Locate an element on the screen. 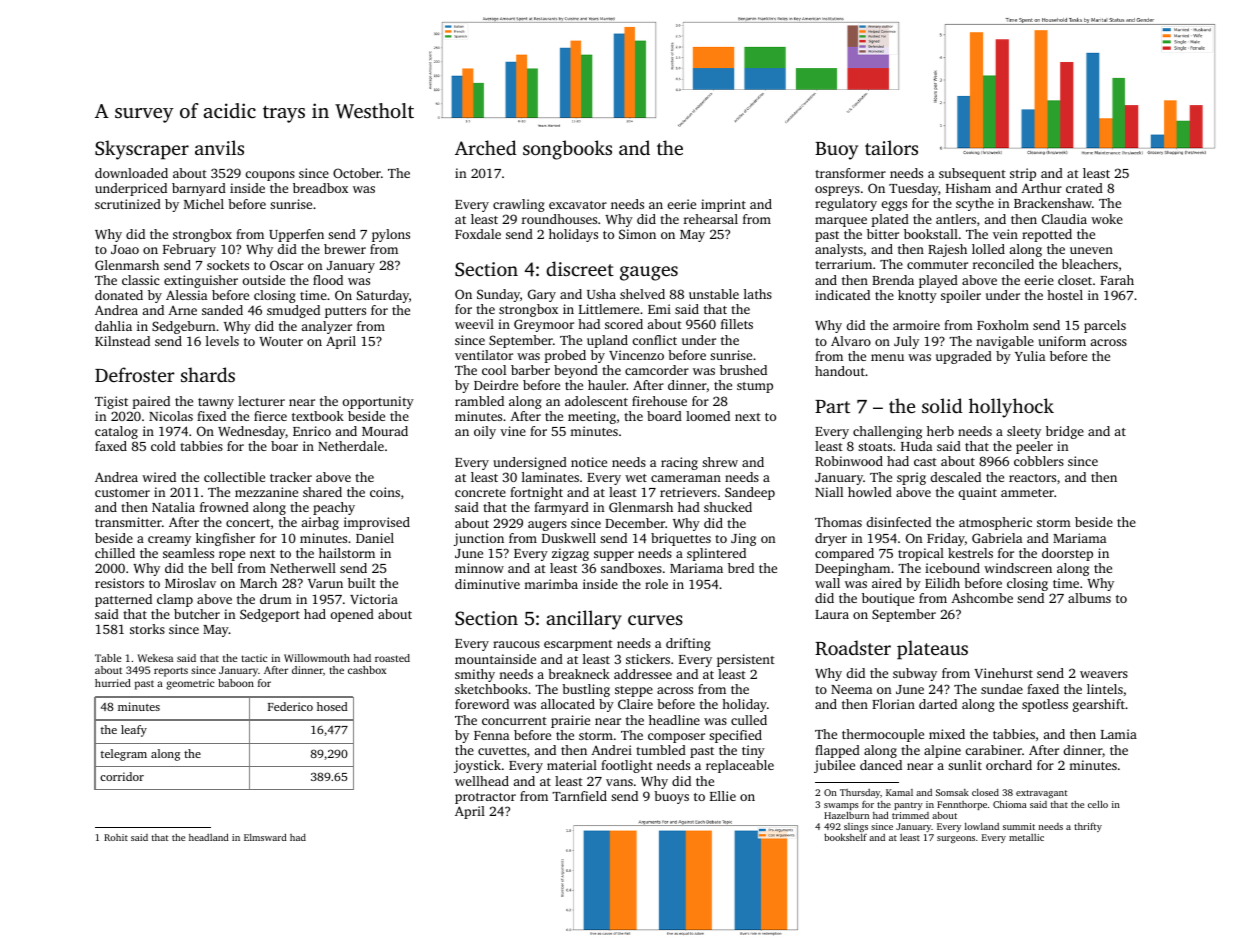  tailors is located at coordinates (891, 147).
